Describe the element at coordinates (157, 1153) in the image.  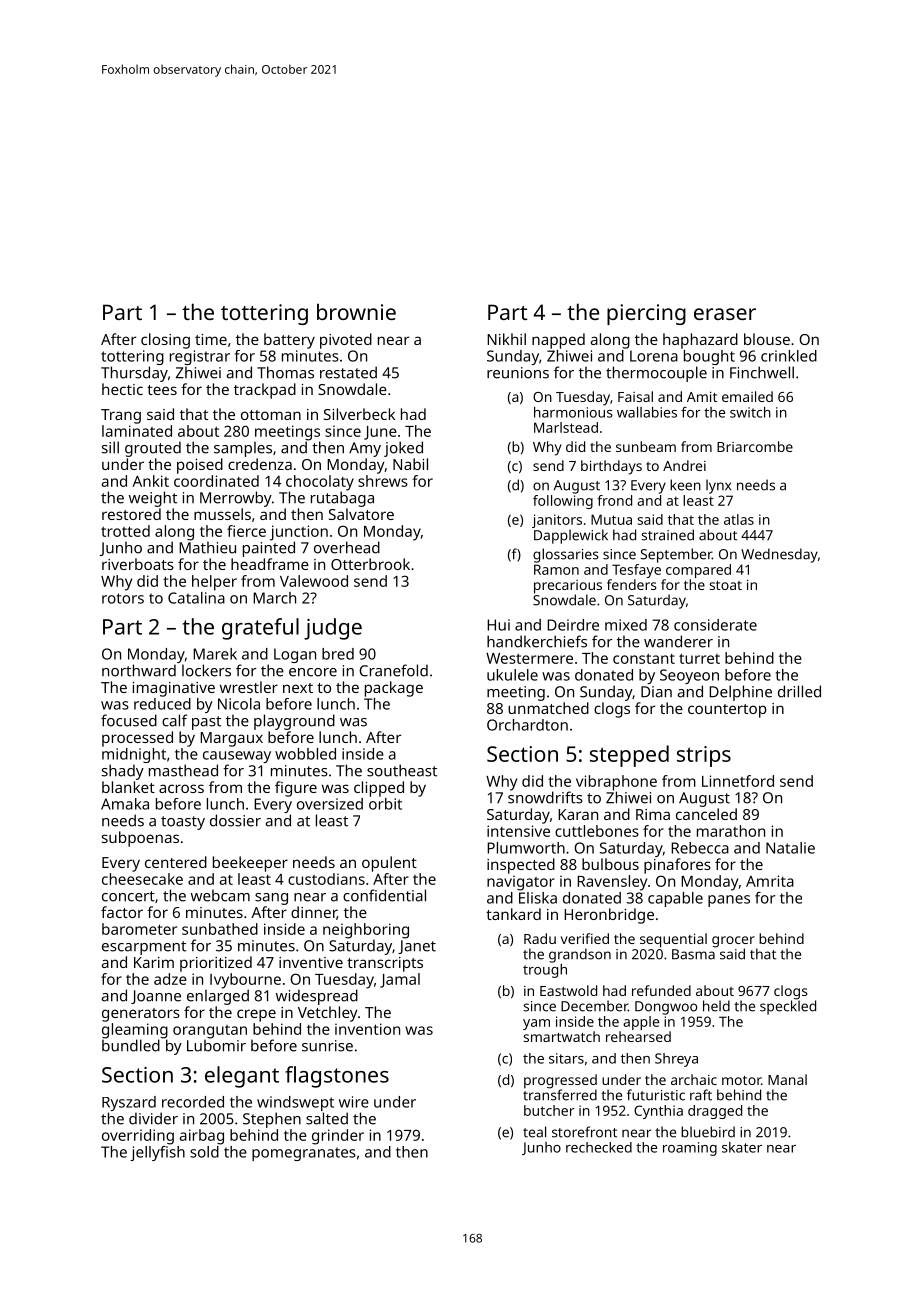
I see `jellyfish` at that location.
